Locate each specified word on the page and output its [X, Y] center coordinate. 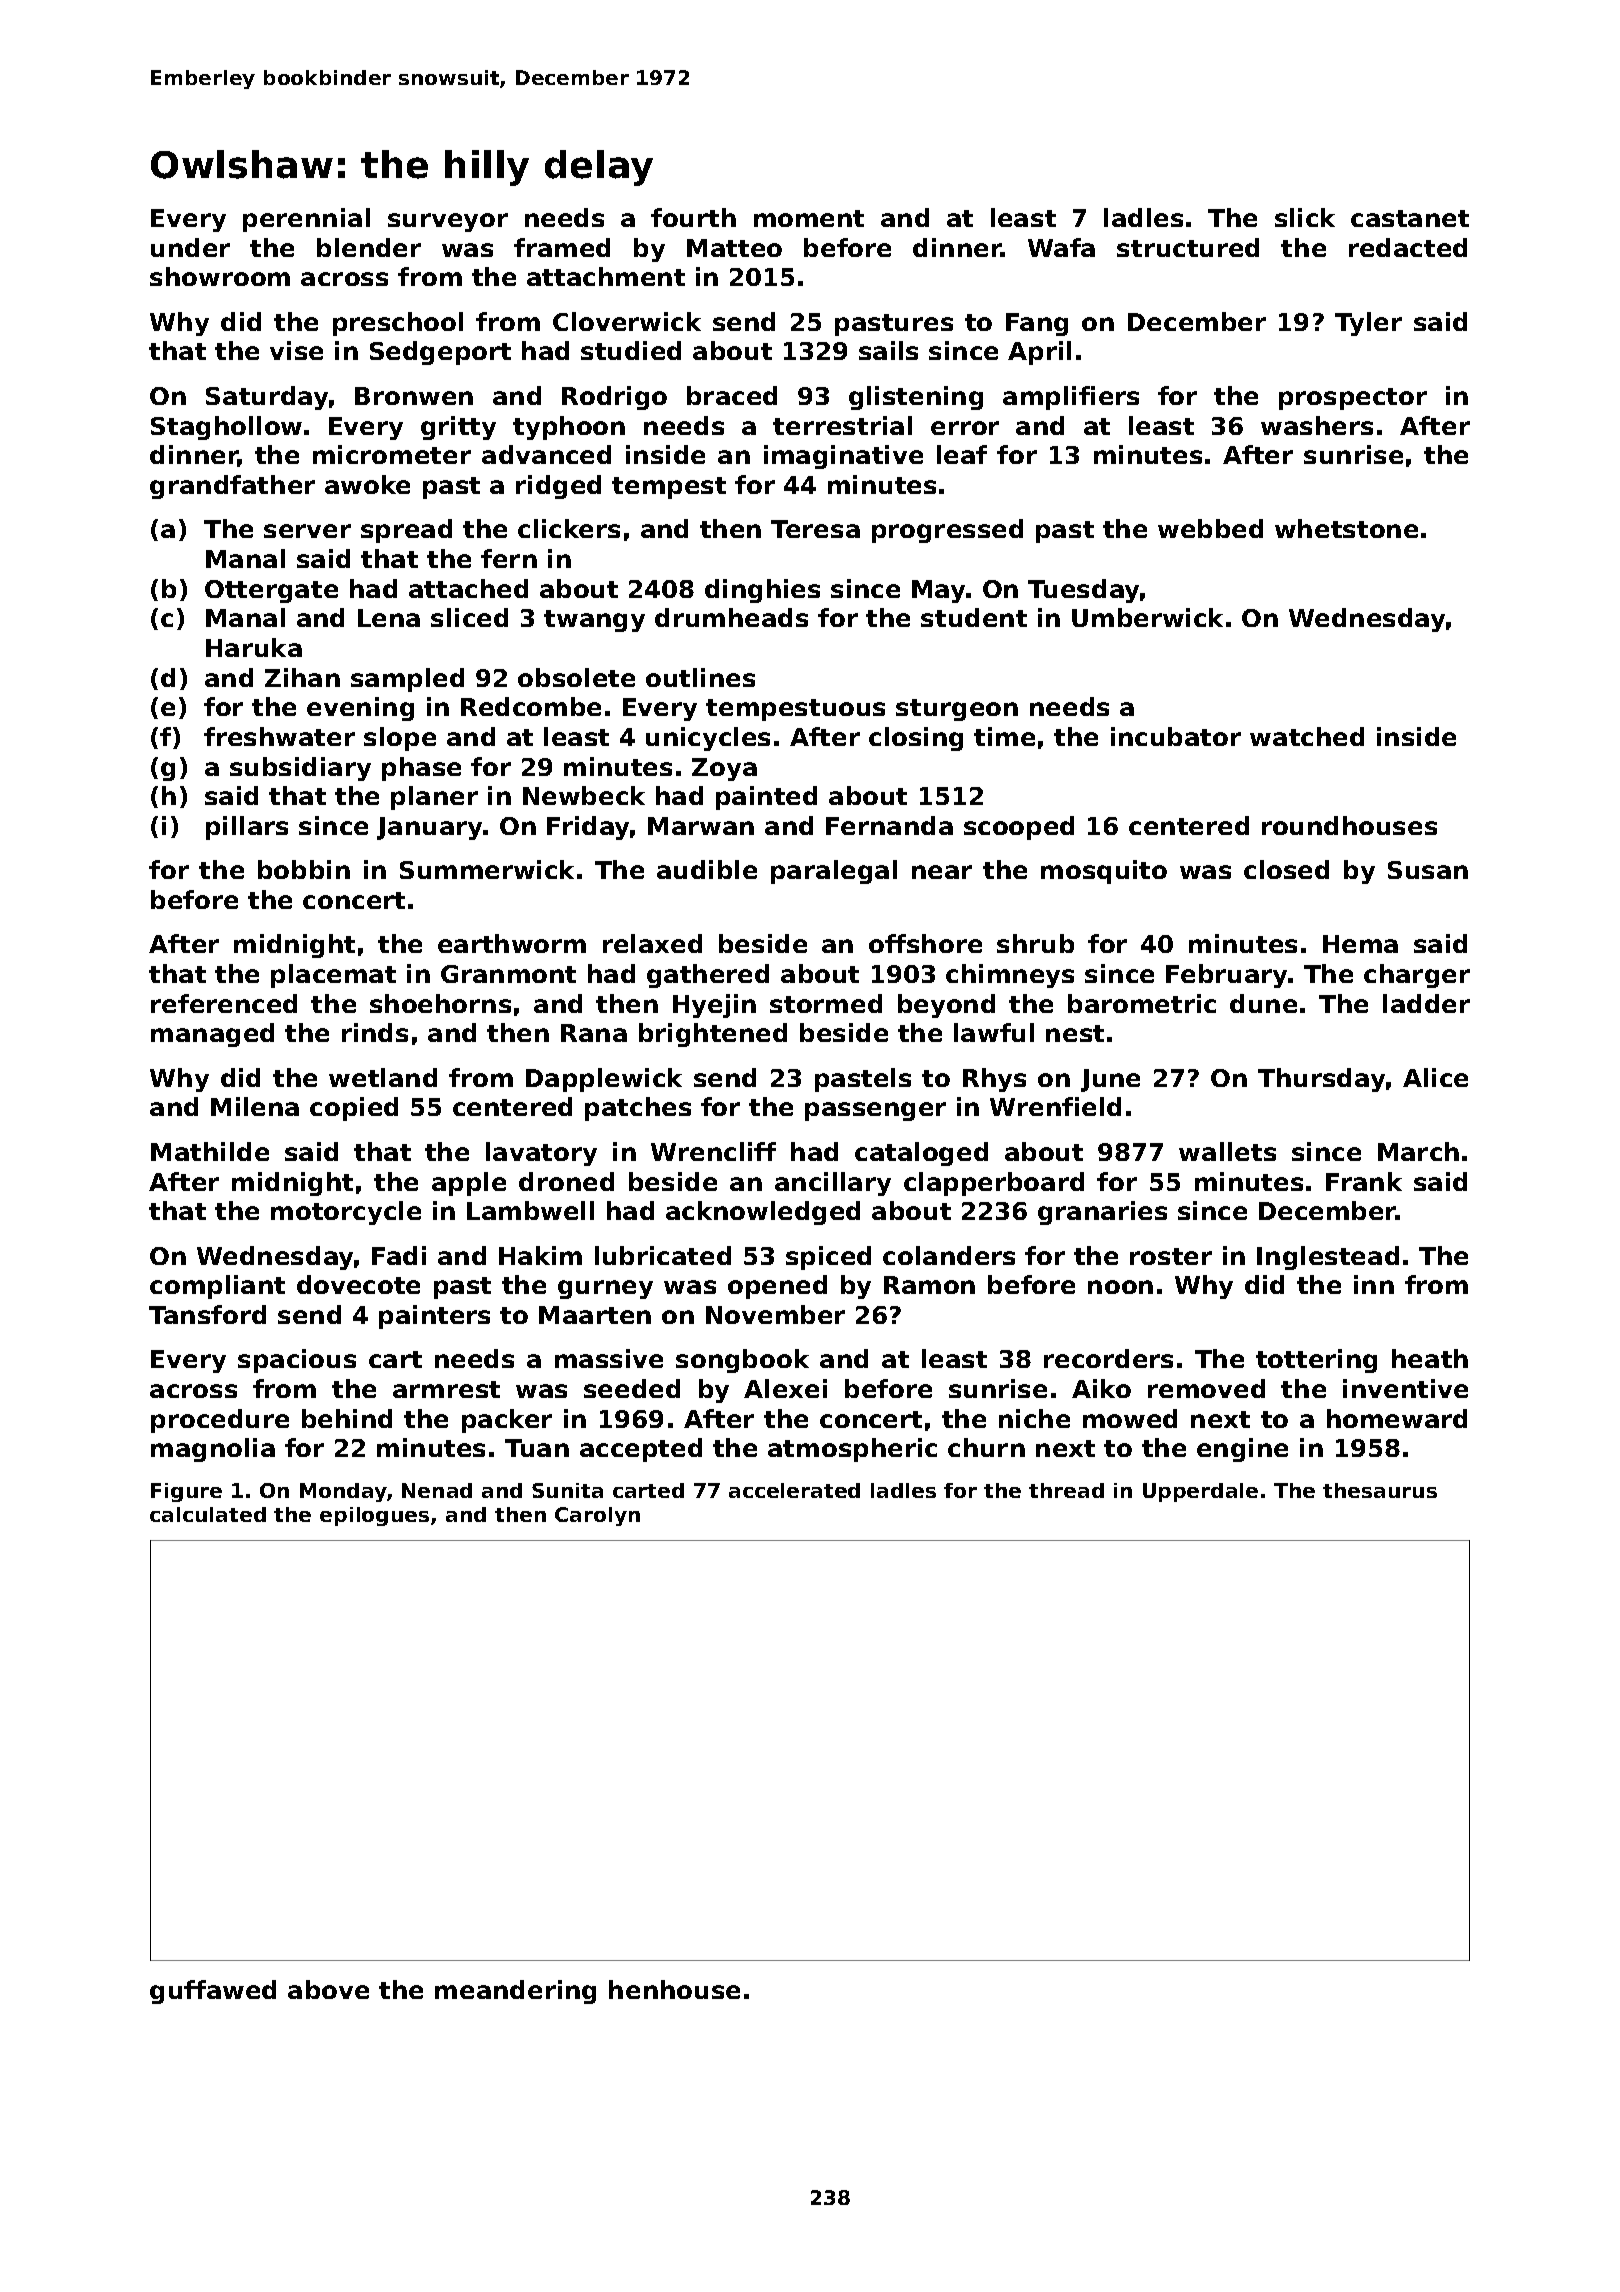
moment [809, 218]
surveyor [448, 222]
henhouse [674, 1989]
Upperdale [1200, 1492]
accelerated [794, 1490]
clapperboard [994, 1184]
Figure [186, 1492]
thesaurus [1380, 1490]
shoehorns [440, 1003]
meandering [515, 1992]
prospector [1353, 399]
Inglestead [1328, 1258]
